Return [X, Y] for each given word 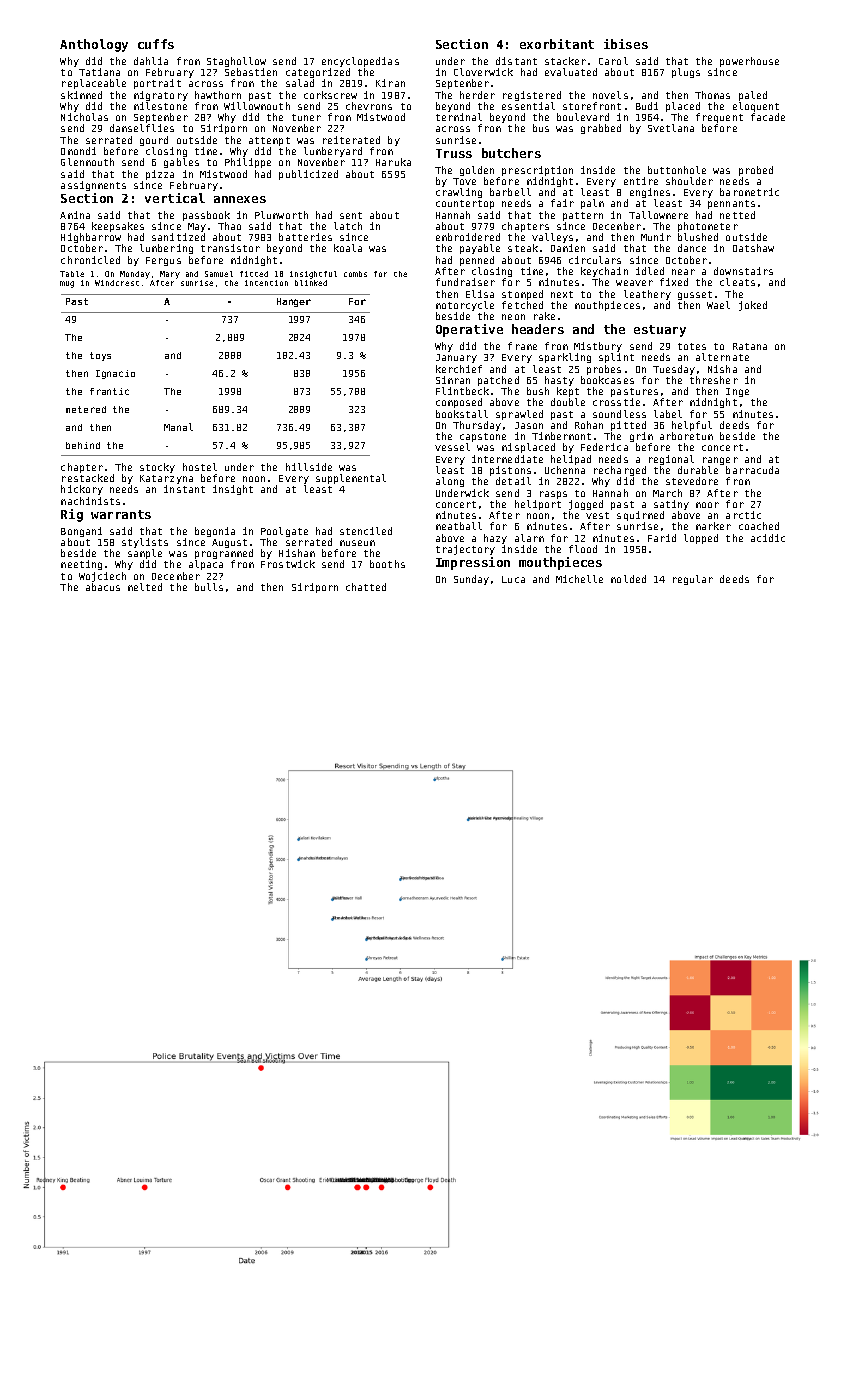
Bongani [81, 532]
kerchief [459, 369]
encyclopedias [360, 62]
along [450, 482]
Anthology [94, 45]
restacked [88, 478]
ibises [626, 44]
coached [759, 526]
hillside [309, 467]
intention [266, 283]
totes [692, 346]
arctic [743, 515]
